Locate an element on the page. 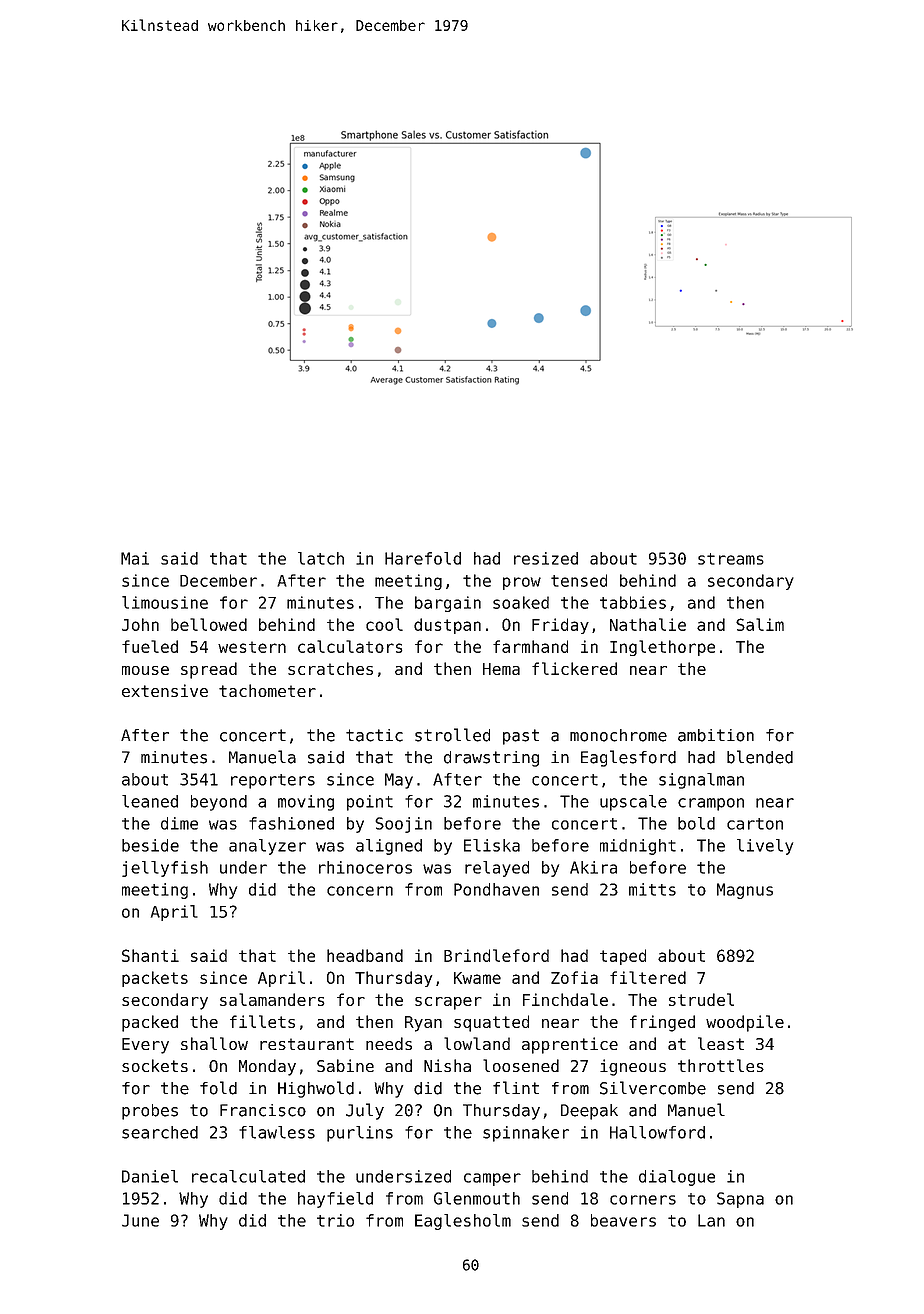 The image size is (924, 1314). tabbies is located at coordinates (633, 602).
